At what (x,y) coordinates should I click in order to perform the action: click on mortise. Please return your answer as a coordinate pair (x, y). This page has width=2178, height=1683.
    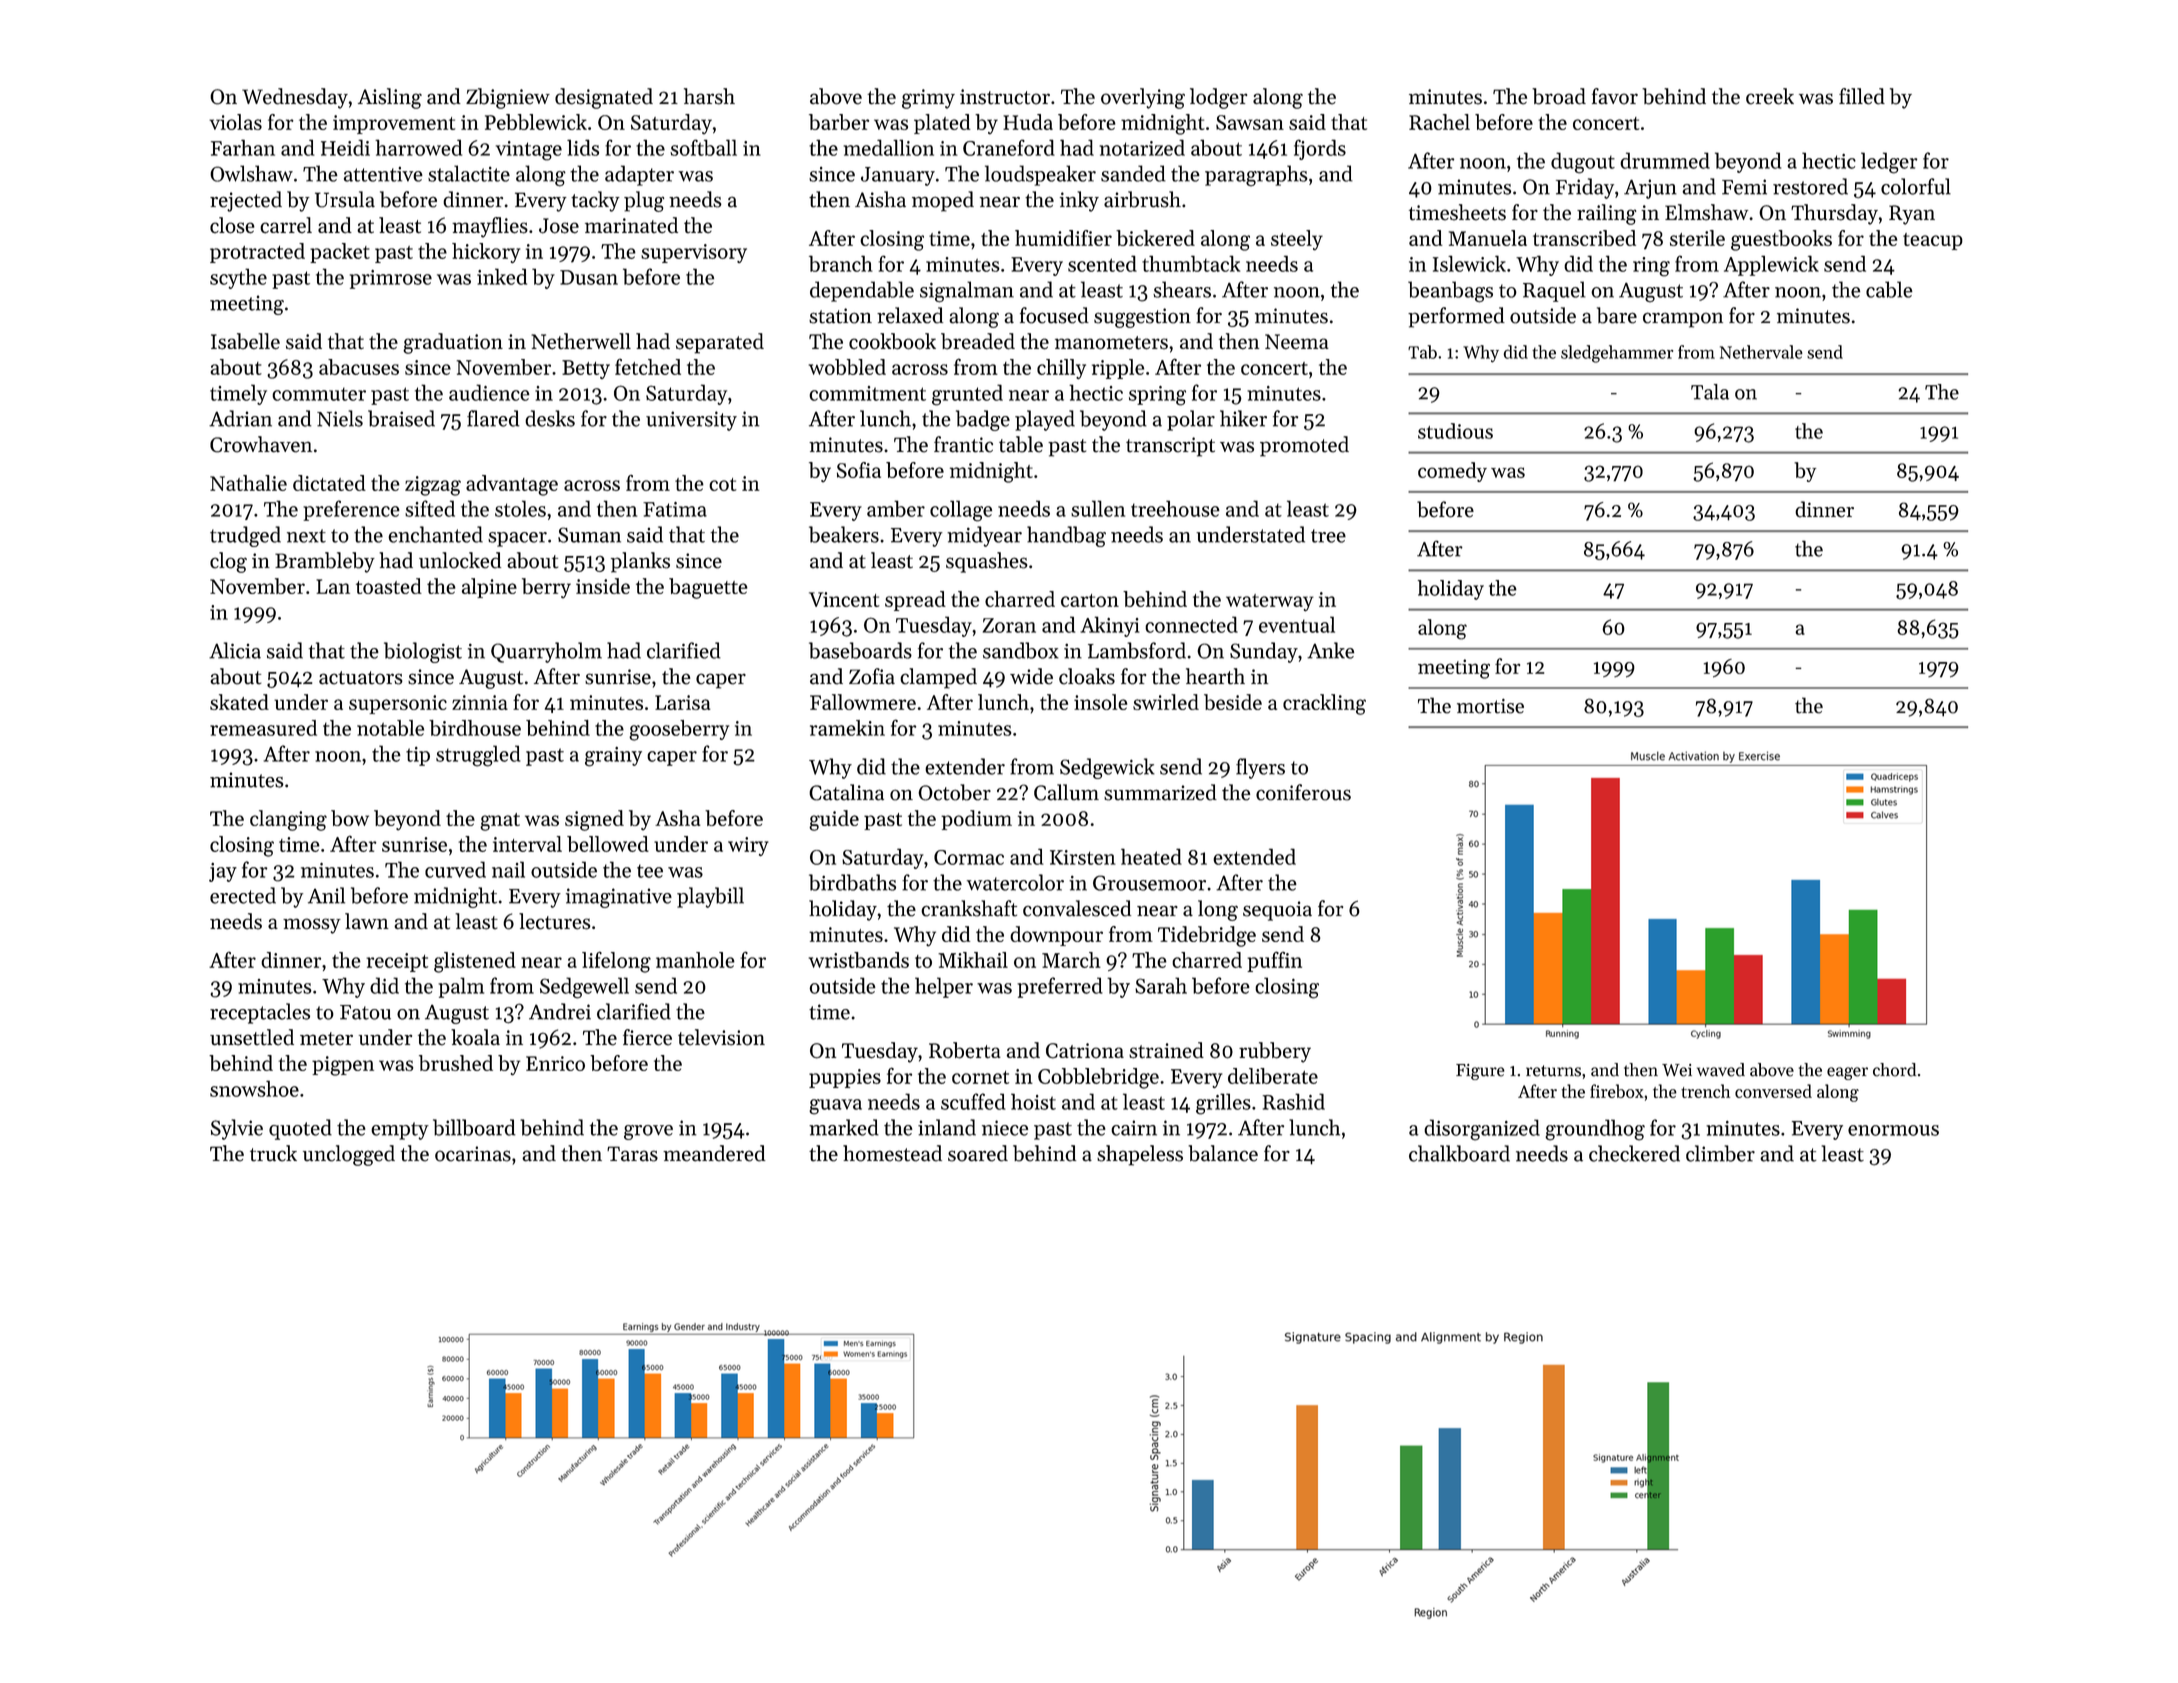
    Looking at the image, I should click on (1490, 706).
